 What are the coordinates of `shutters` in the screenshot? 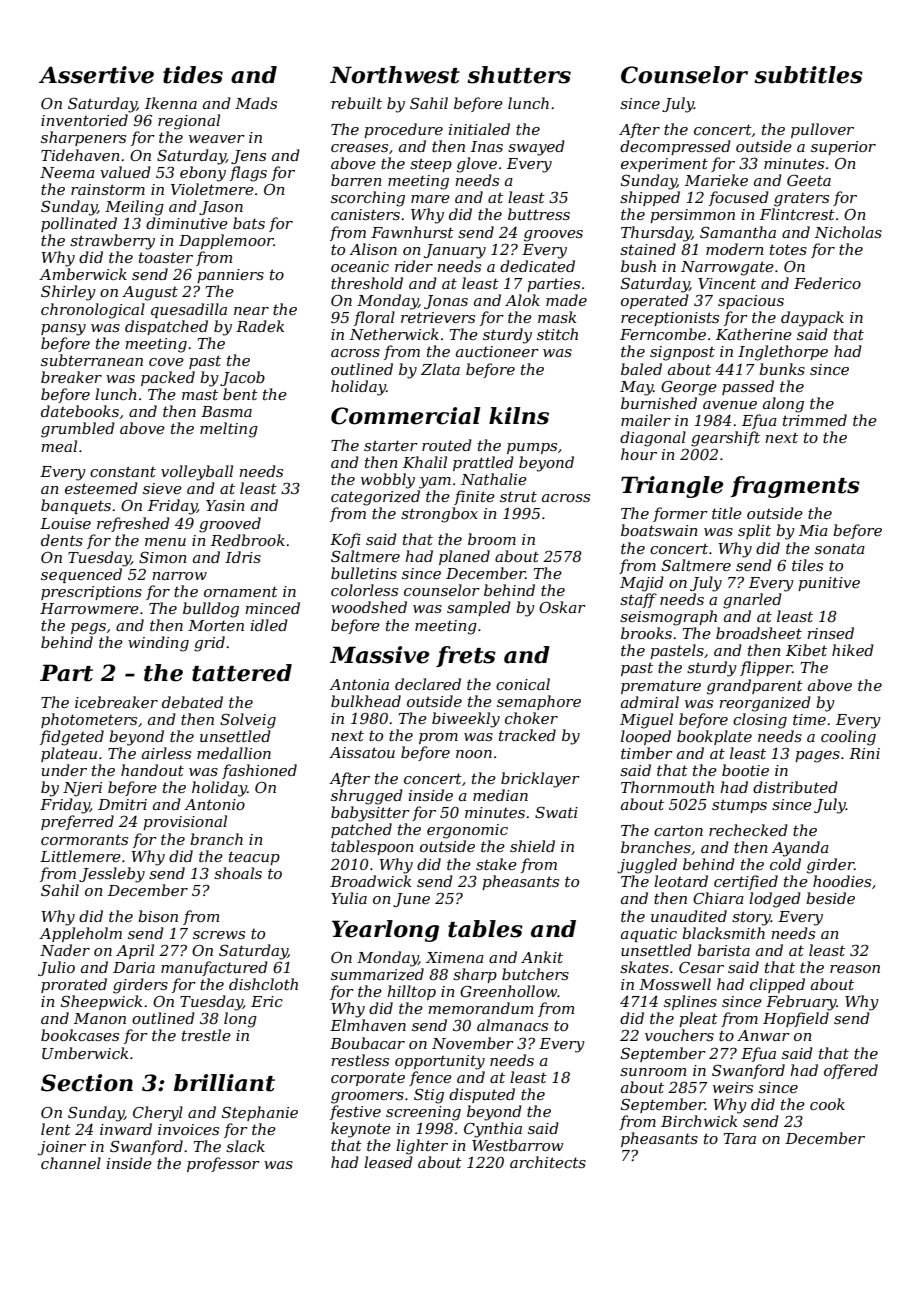 It's located at (519, 75).
